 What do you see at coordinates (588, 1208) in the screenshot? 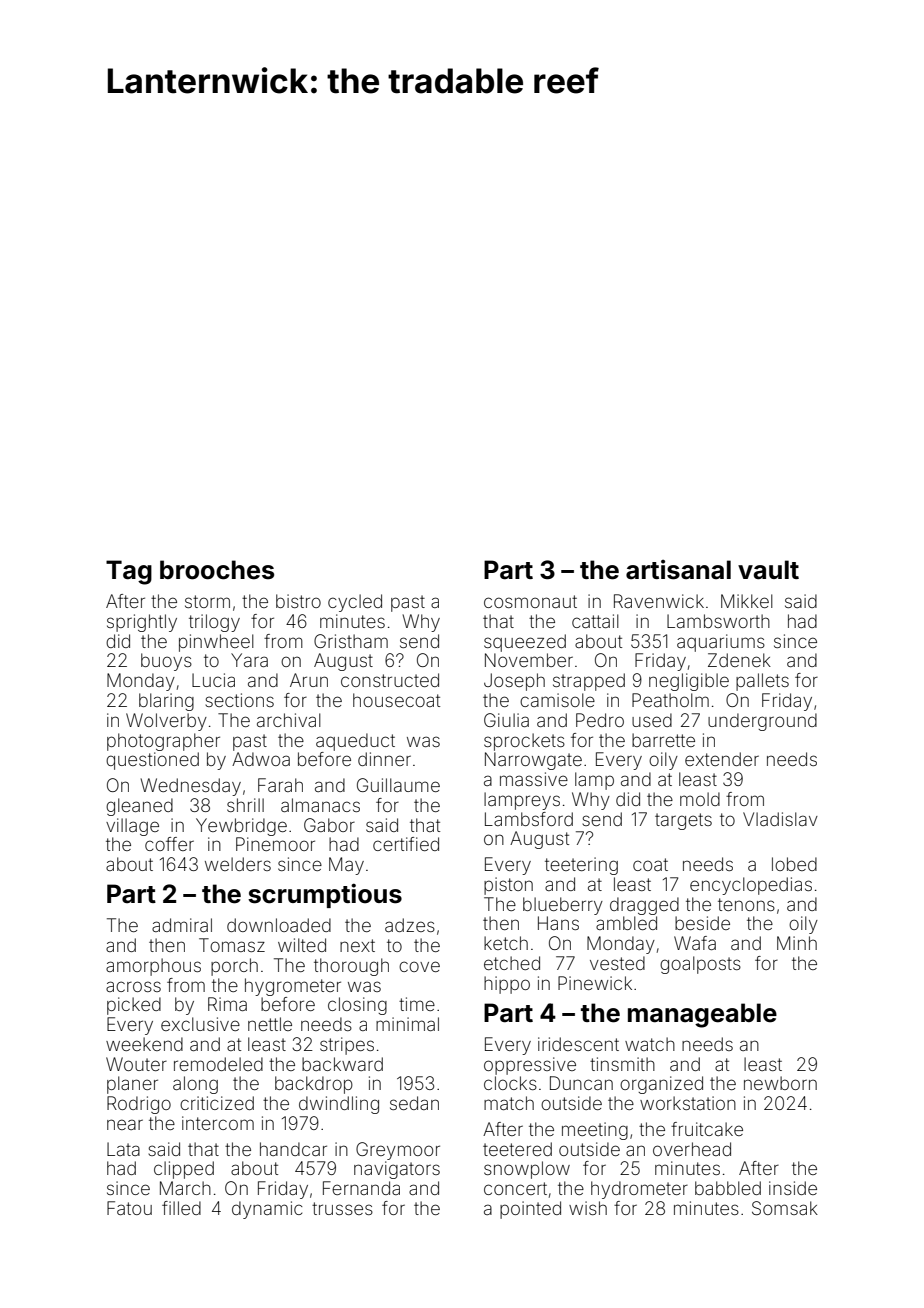
I see `wish` at bounding box center [588, 1208].
